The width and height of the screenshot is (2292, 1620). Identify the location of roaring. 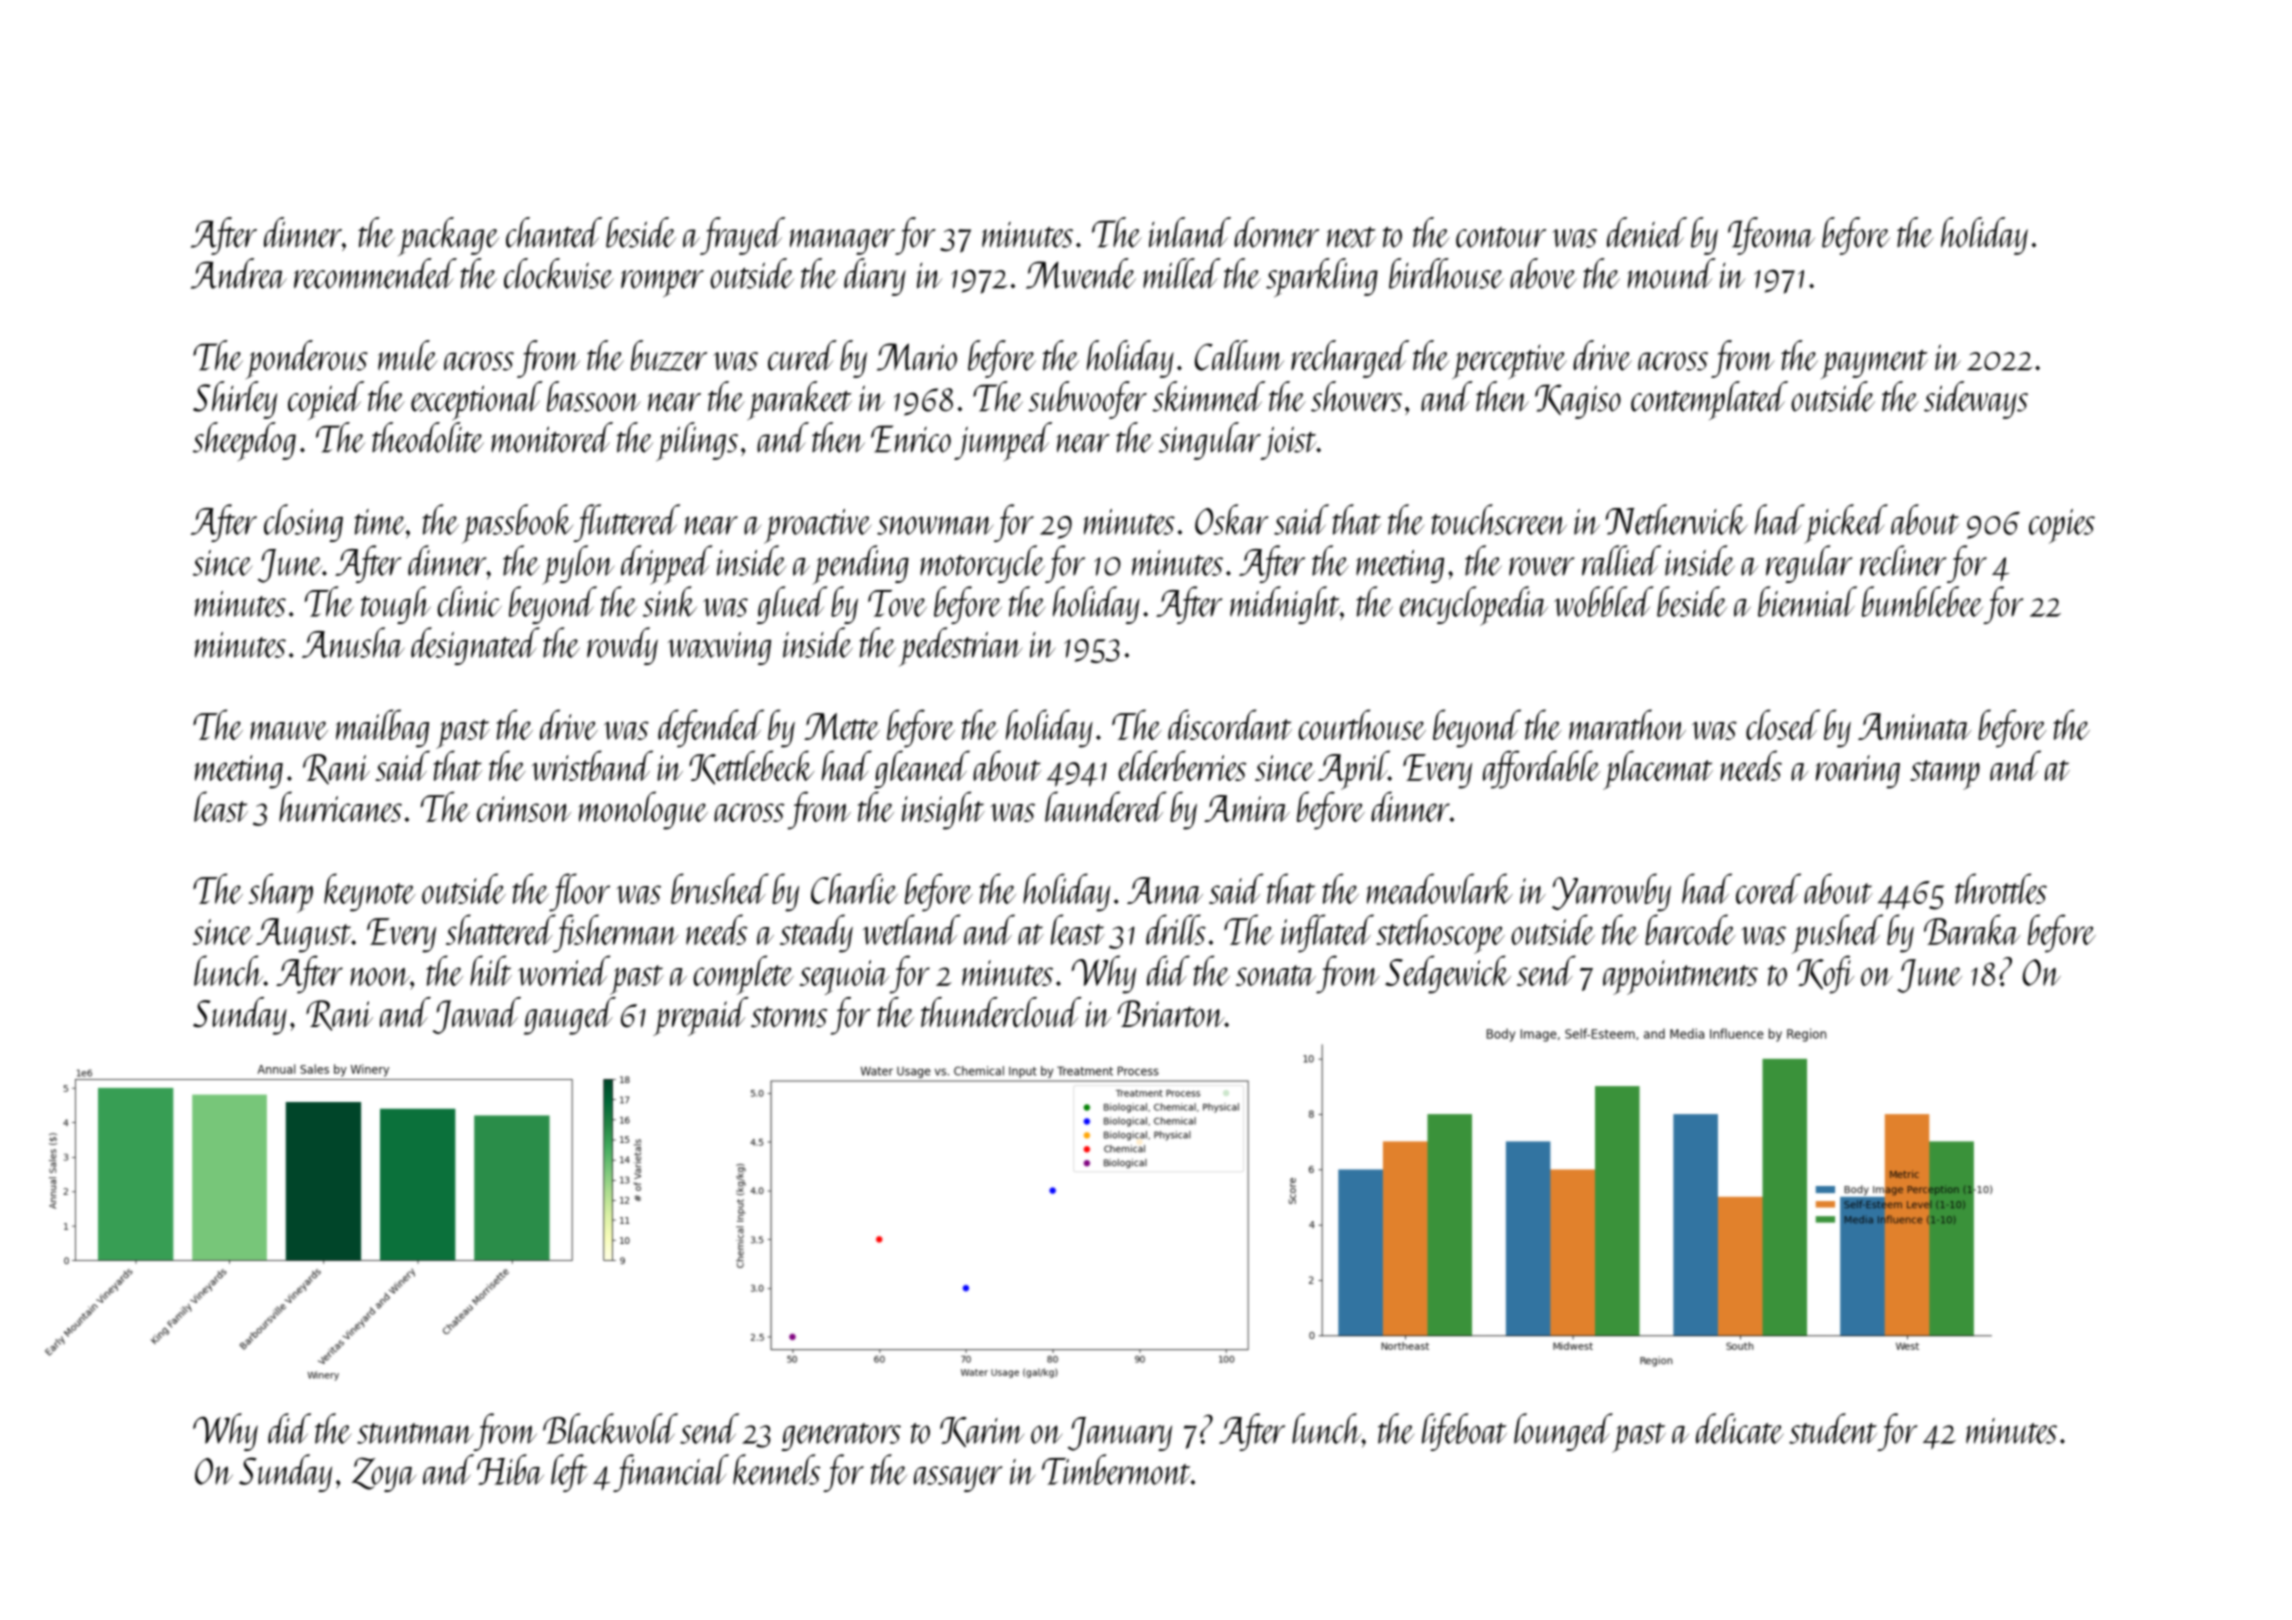
(1858, 772).
